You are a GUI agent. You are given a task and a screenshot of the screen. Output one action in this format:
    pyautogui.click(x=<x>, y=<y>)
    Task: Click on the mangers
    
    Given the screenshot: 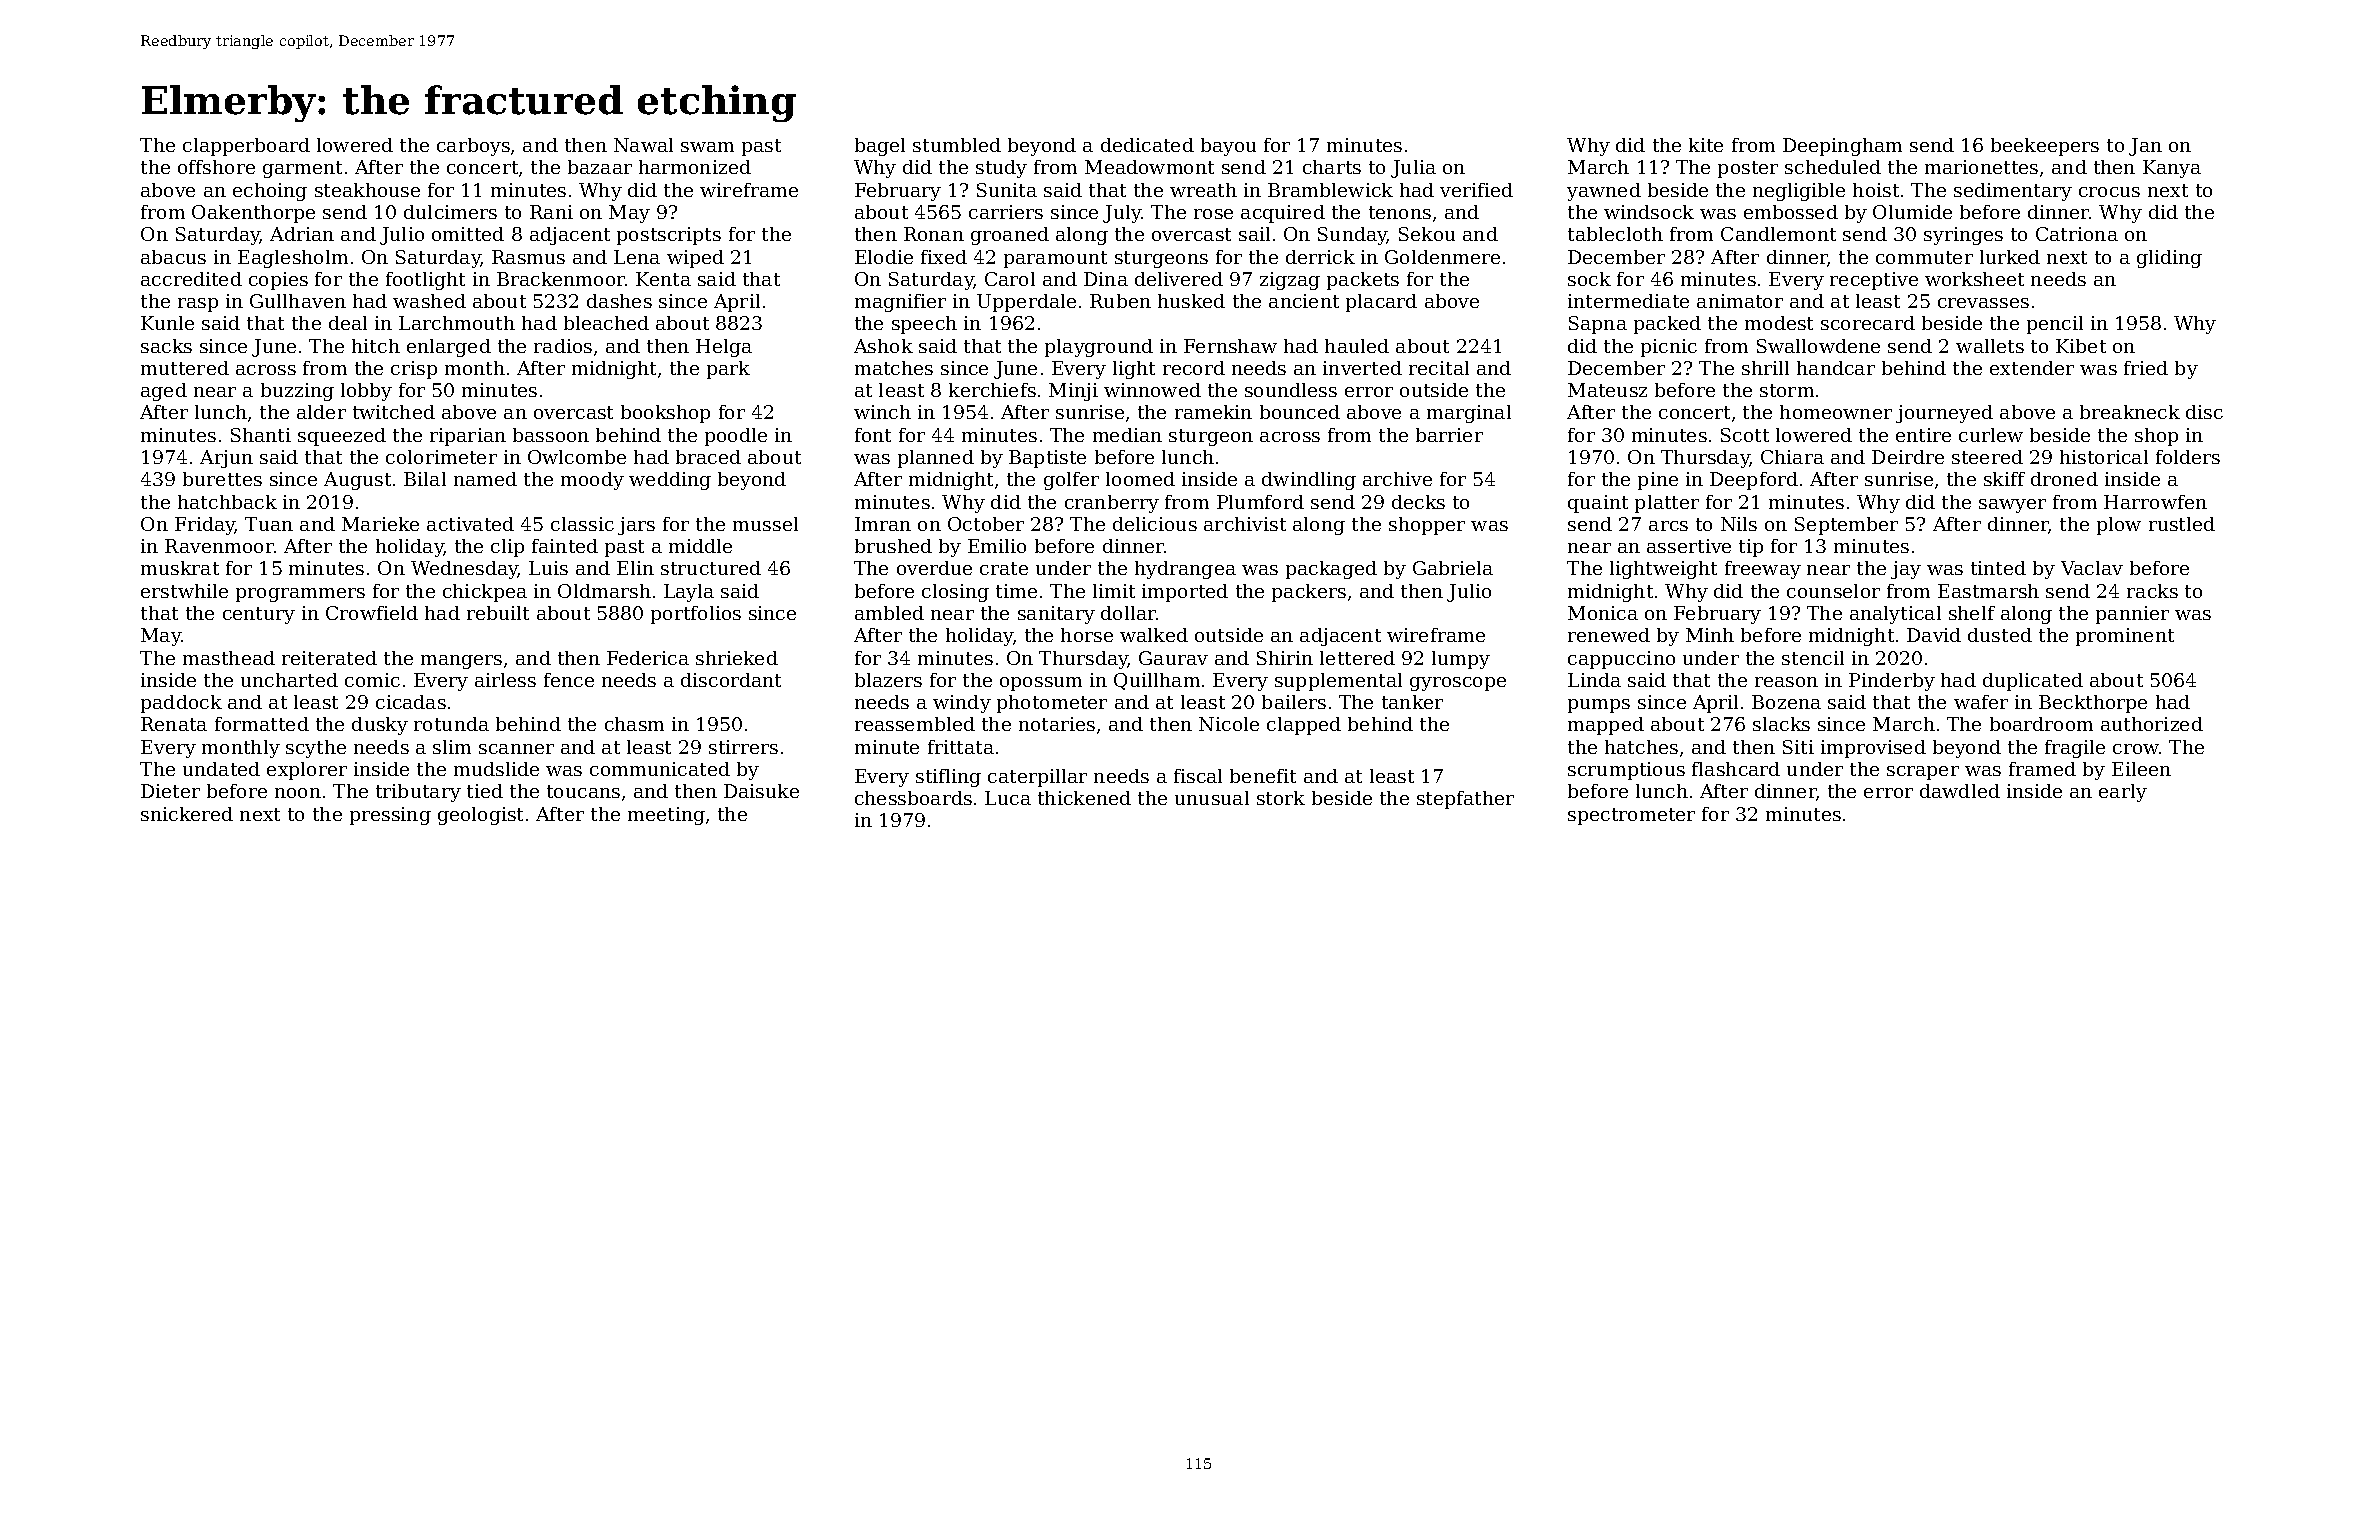 What is the action you would take?
    pyautogui.click(x=461, y=662)
